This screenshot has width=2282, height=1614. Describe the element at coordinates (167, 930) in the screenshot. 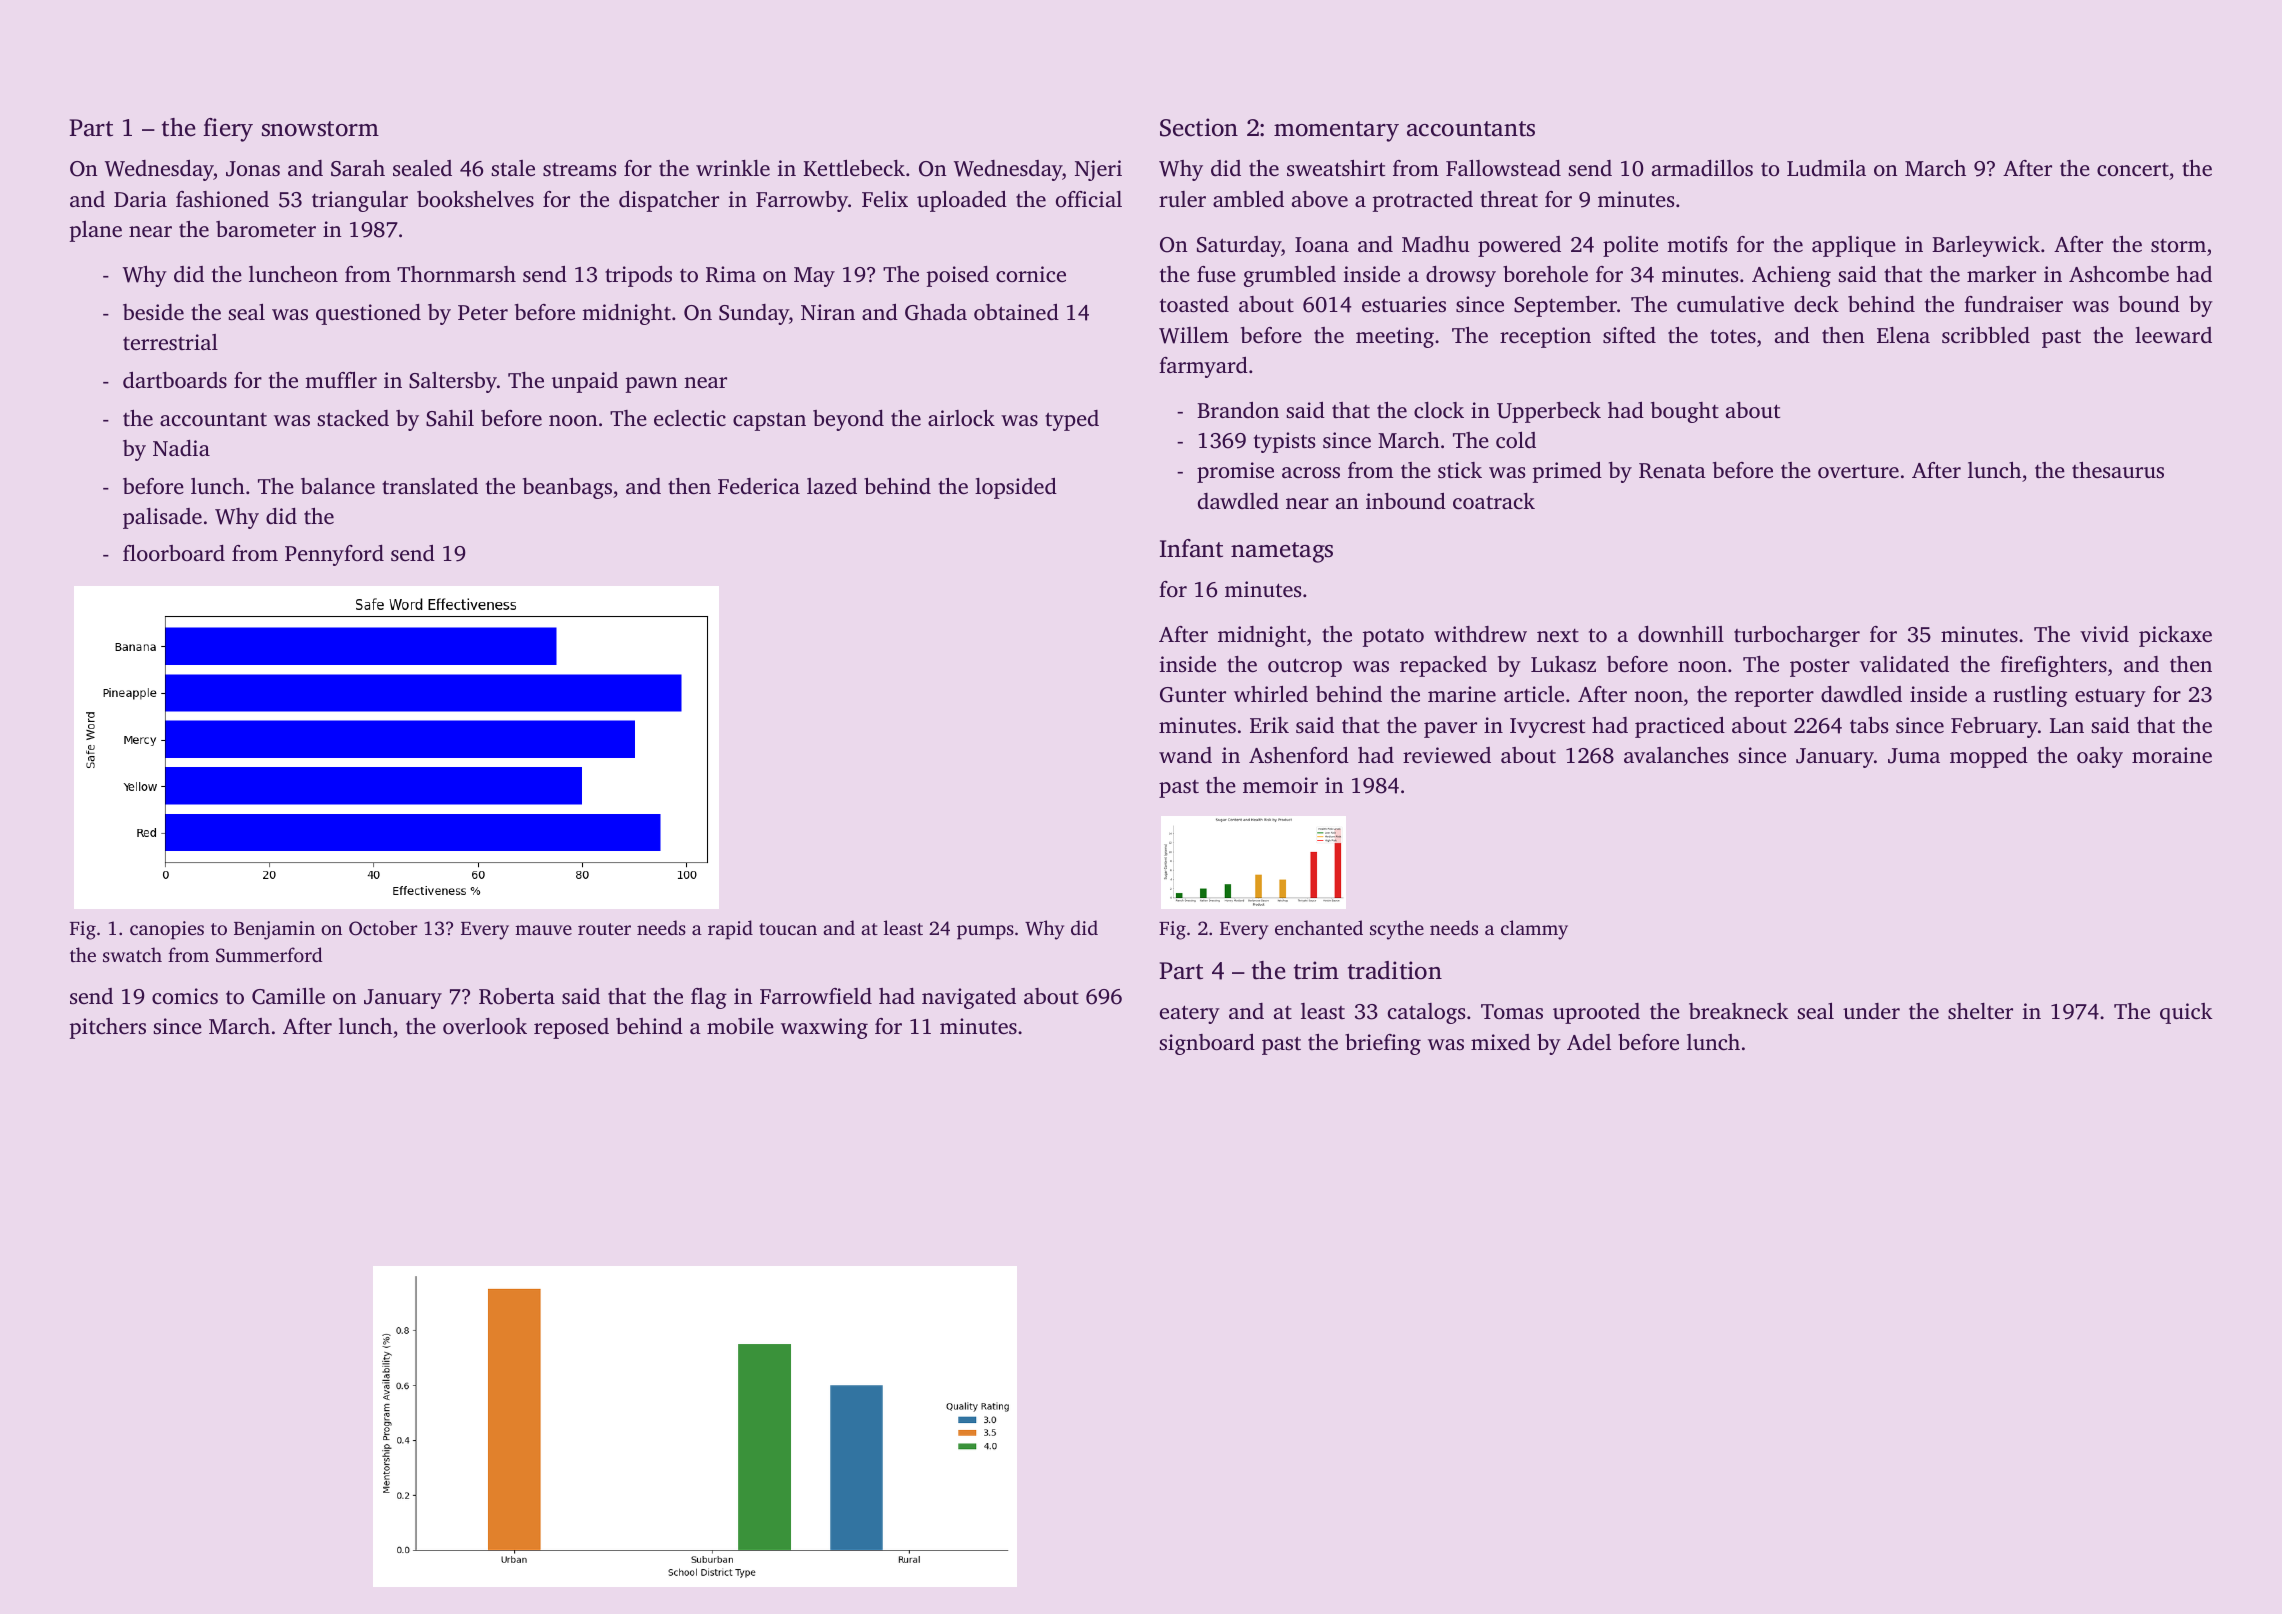

I see `canopies` at that location.
